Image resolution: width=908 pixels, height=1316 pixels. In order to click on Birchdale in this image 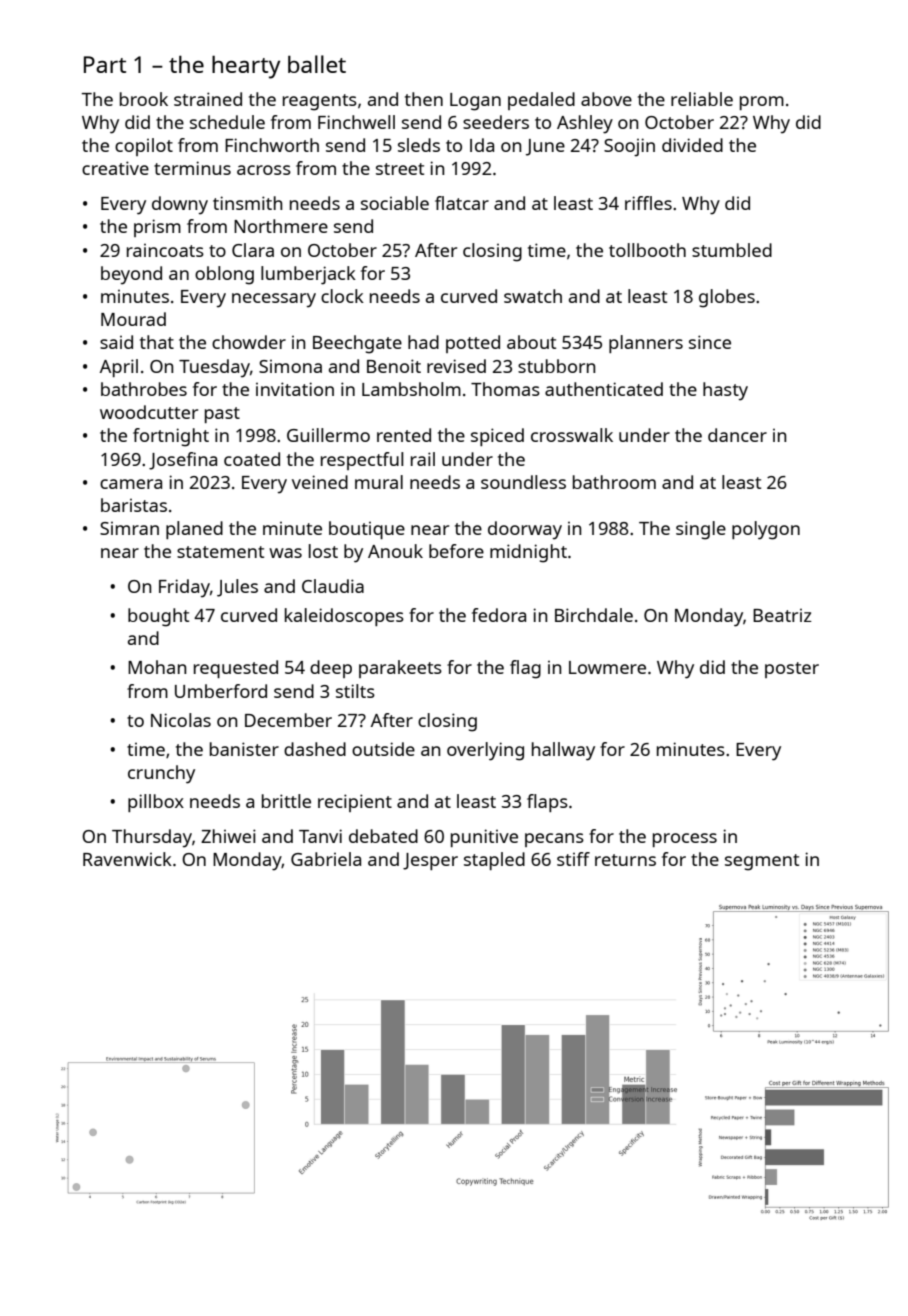, I will do `click(594, 615)`.
